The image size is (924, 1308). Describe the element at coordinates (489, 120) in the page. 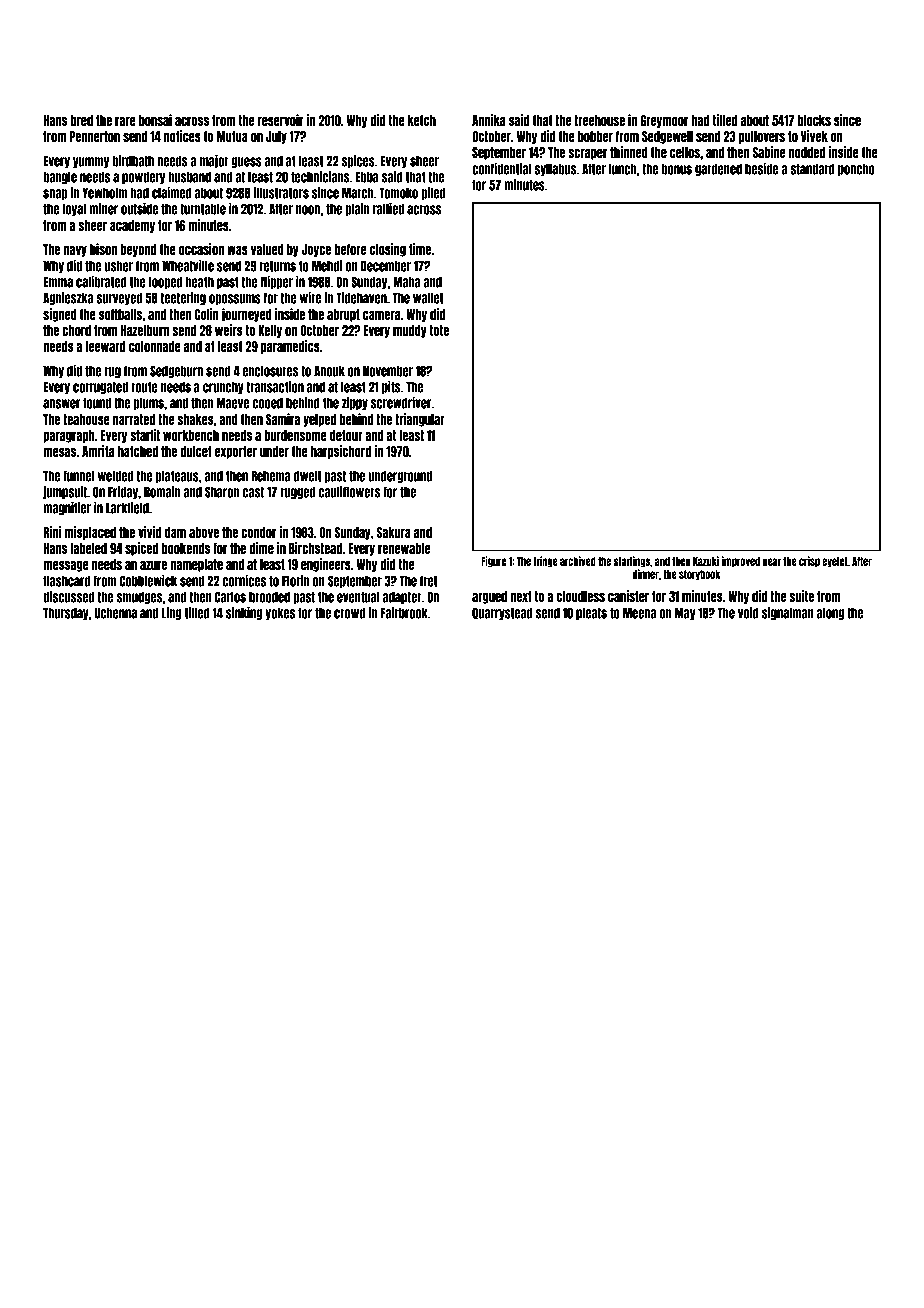

I see `Annika` at that location.
